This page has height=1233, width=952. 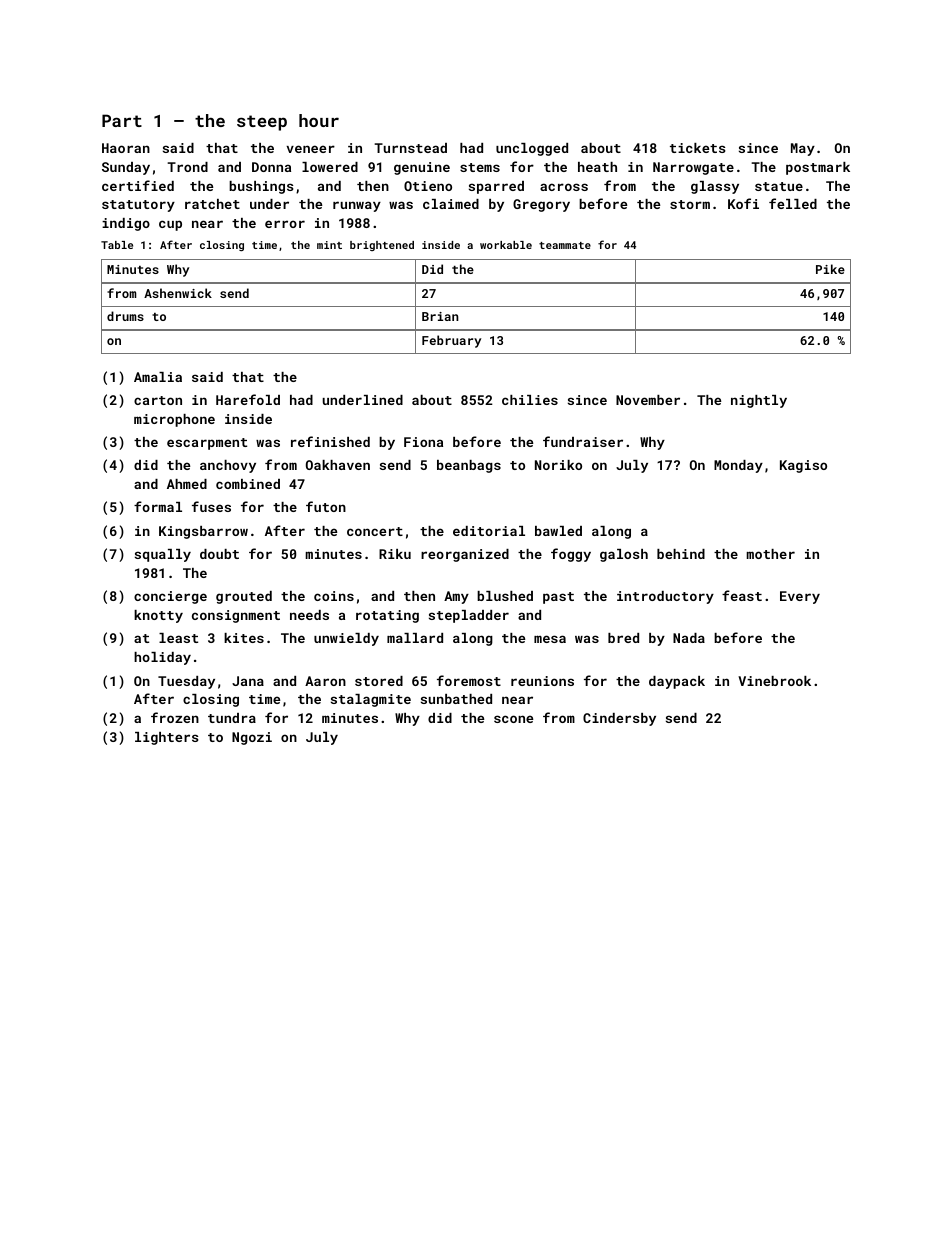 I want to click on nightly, so click(x=759, y=401).
